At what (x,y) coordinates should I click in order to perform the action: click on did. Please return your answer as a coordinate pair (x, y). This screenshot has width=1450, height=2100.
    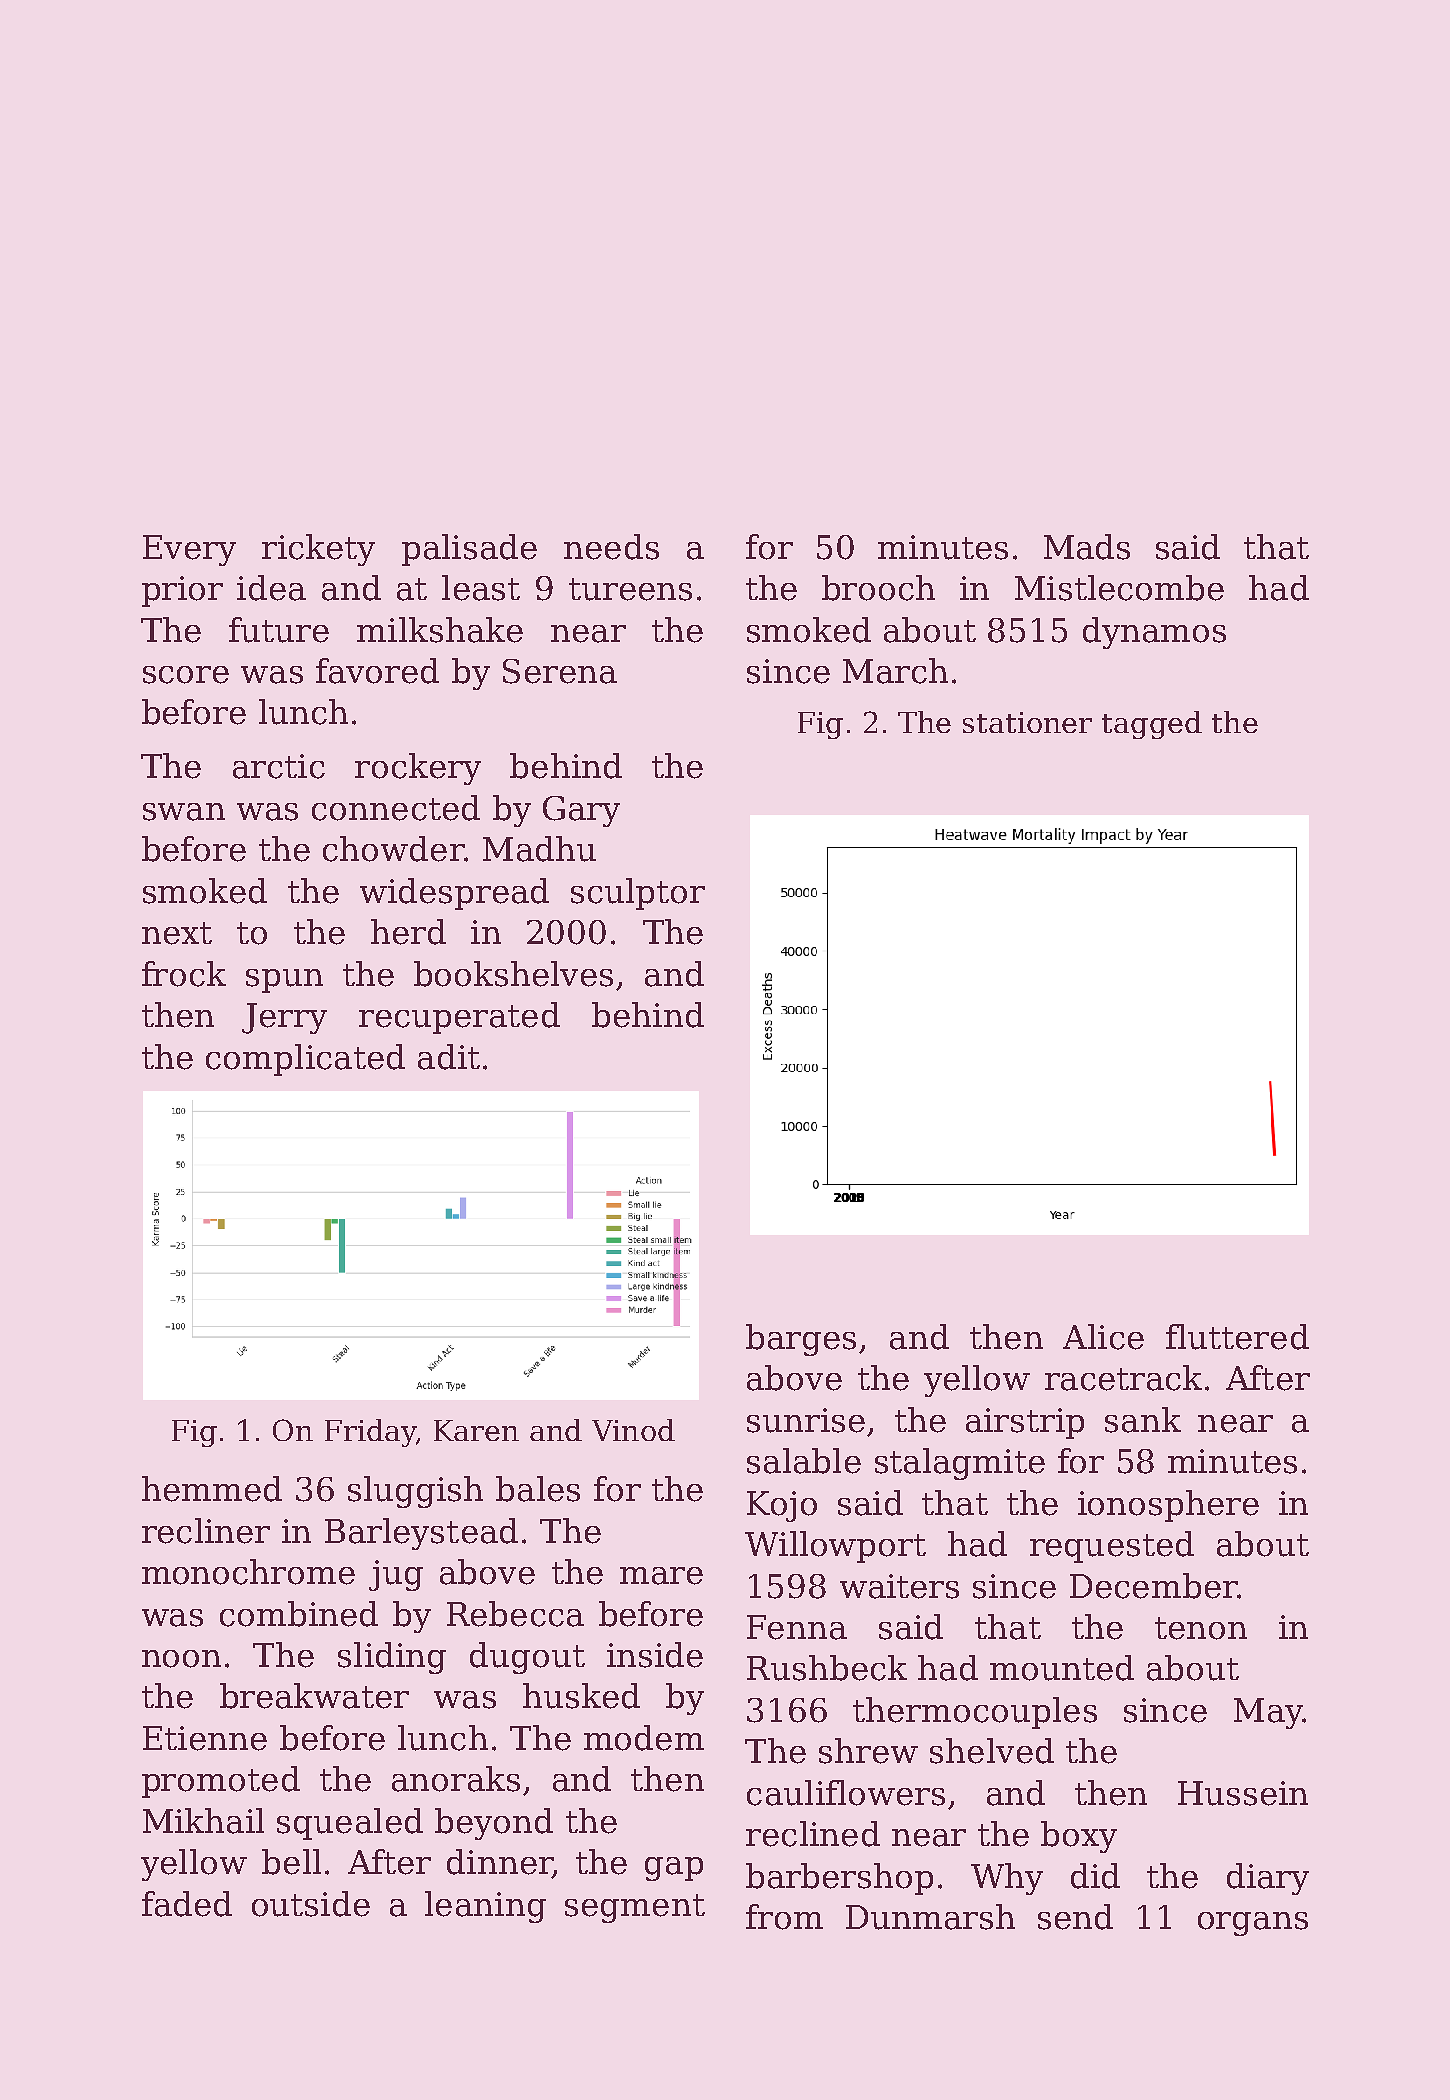
    Looking at the image, I should click on (1095, 1876).
